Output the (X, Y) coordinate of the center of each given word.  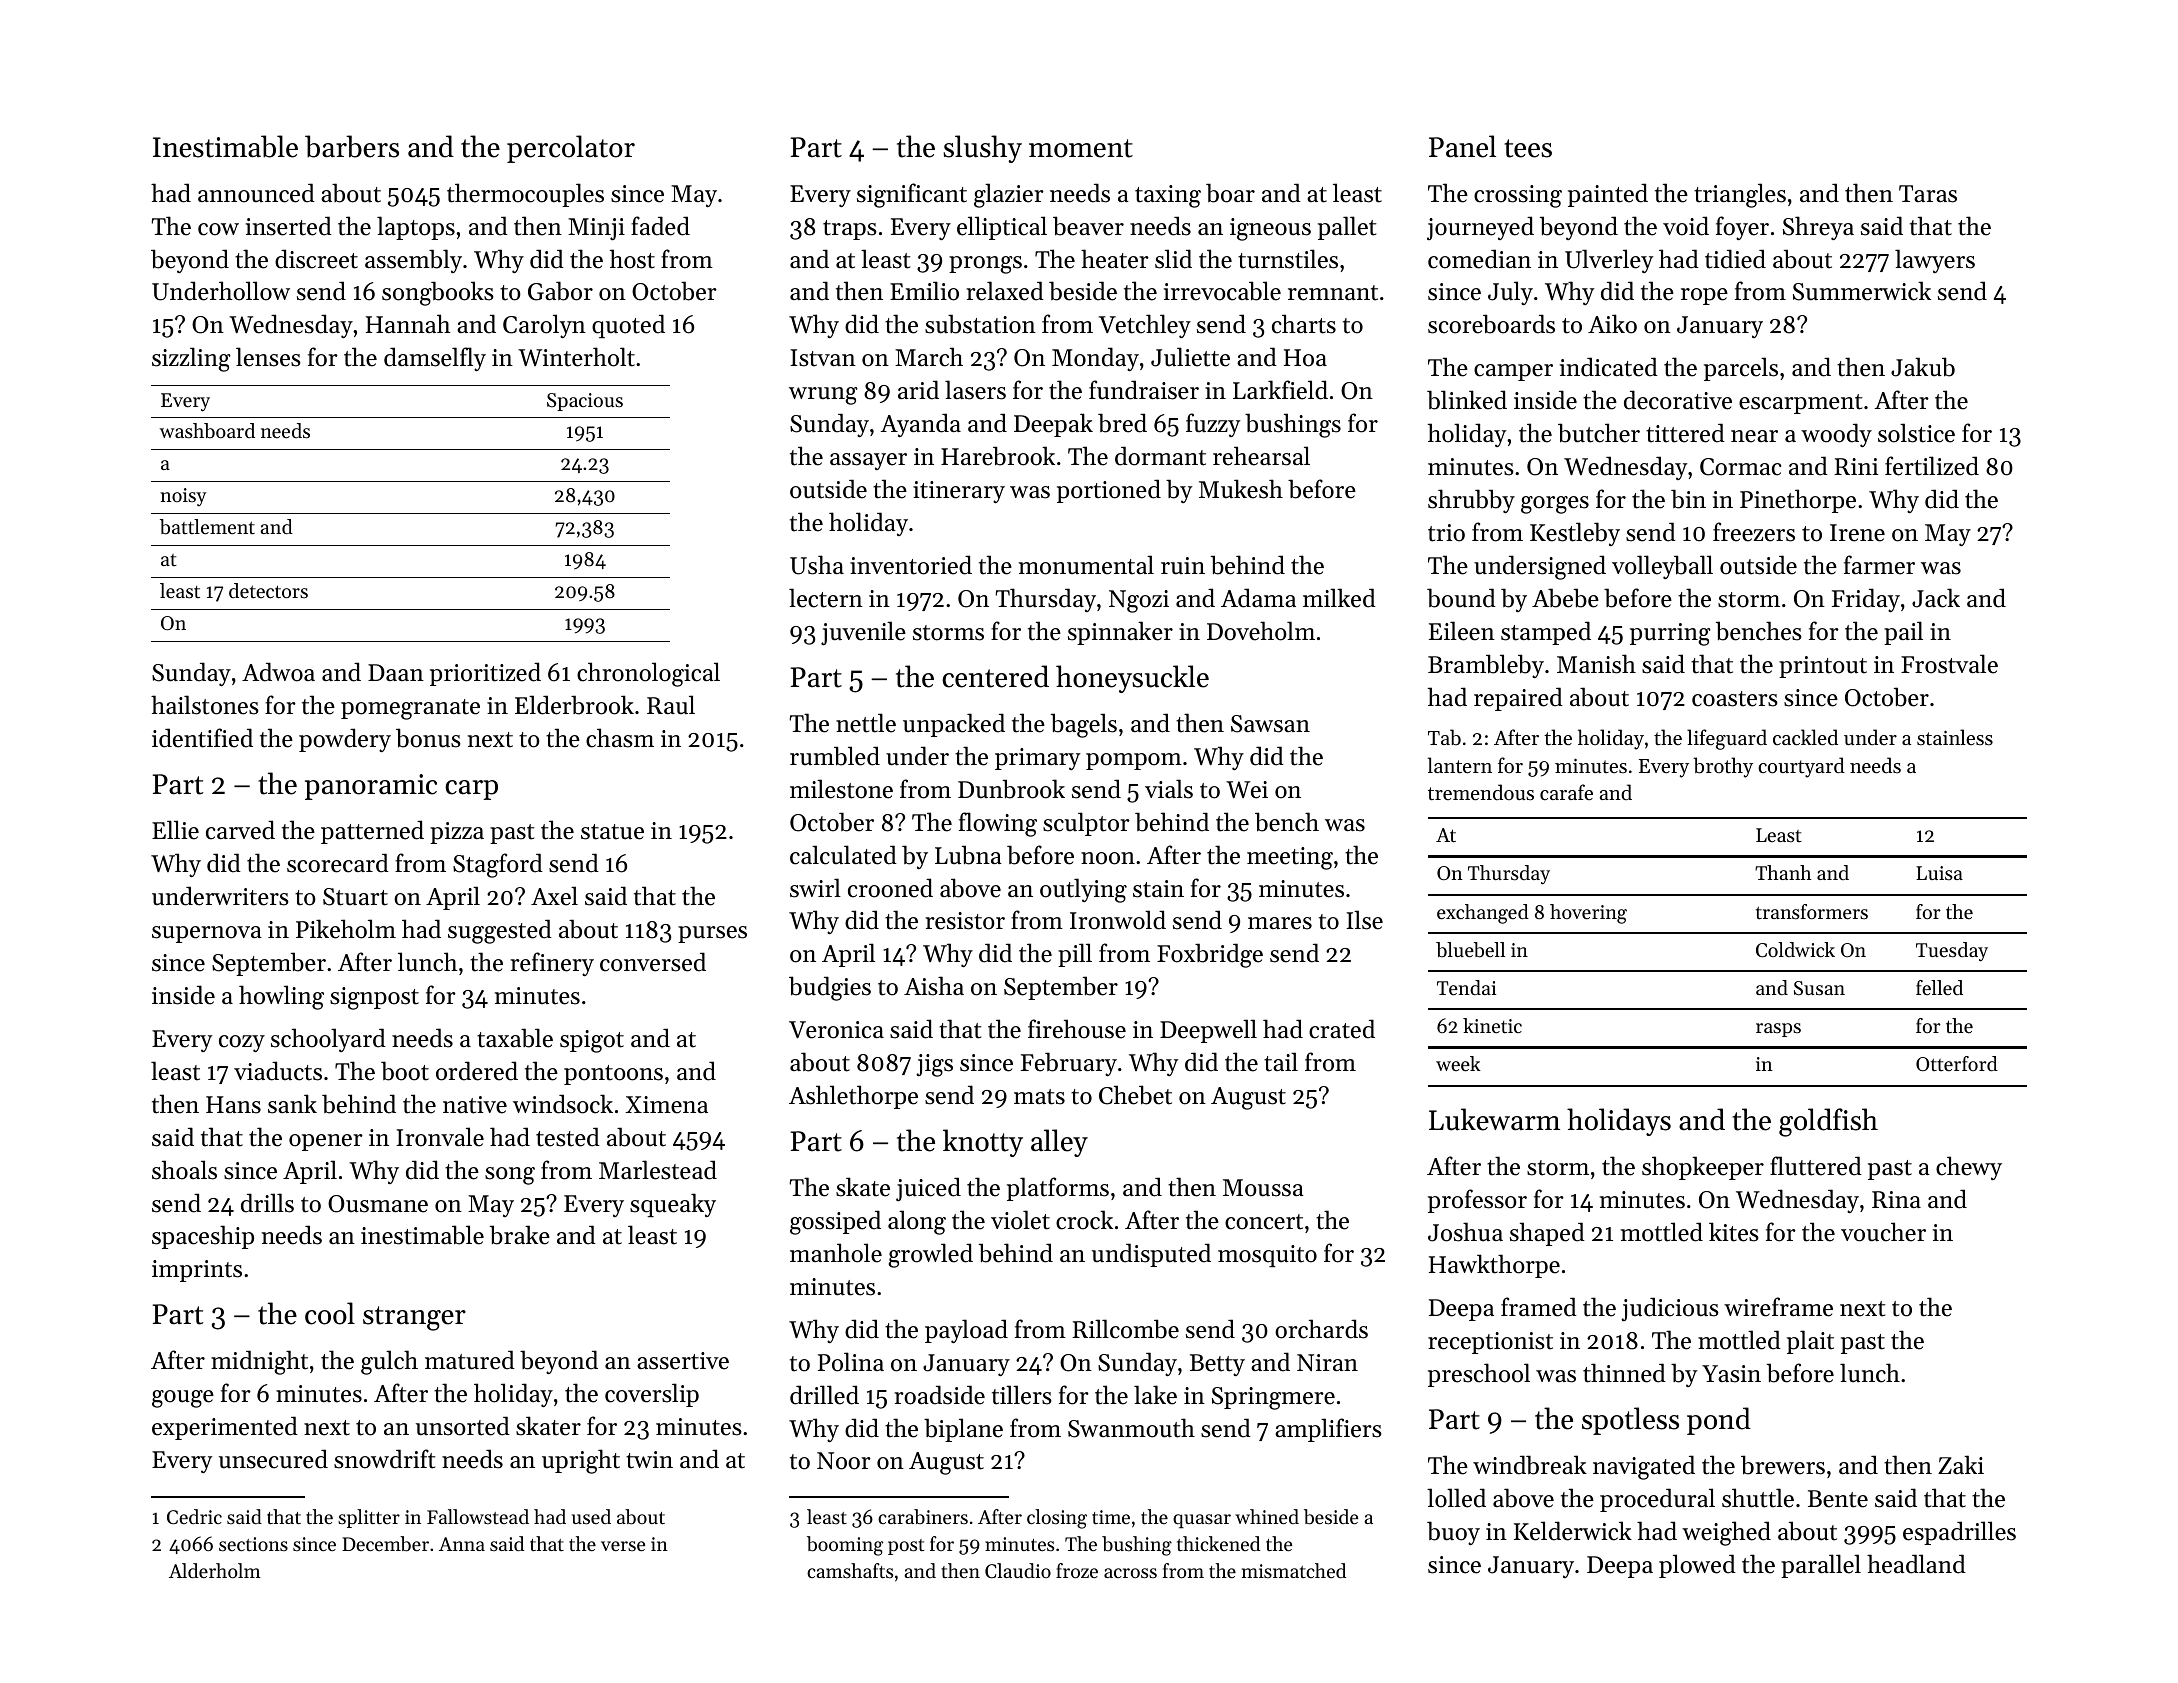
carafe (1566, 792)
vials (1169, 789)
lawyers (1935, 261)
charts (1304, 324)
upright (581, 1461)
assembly (413, 261)
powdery (345, 740)
